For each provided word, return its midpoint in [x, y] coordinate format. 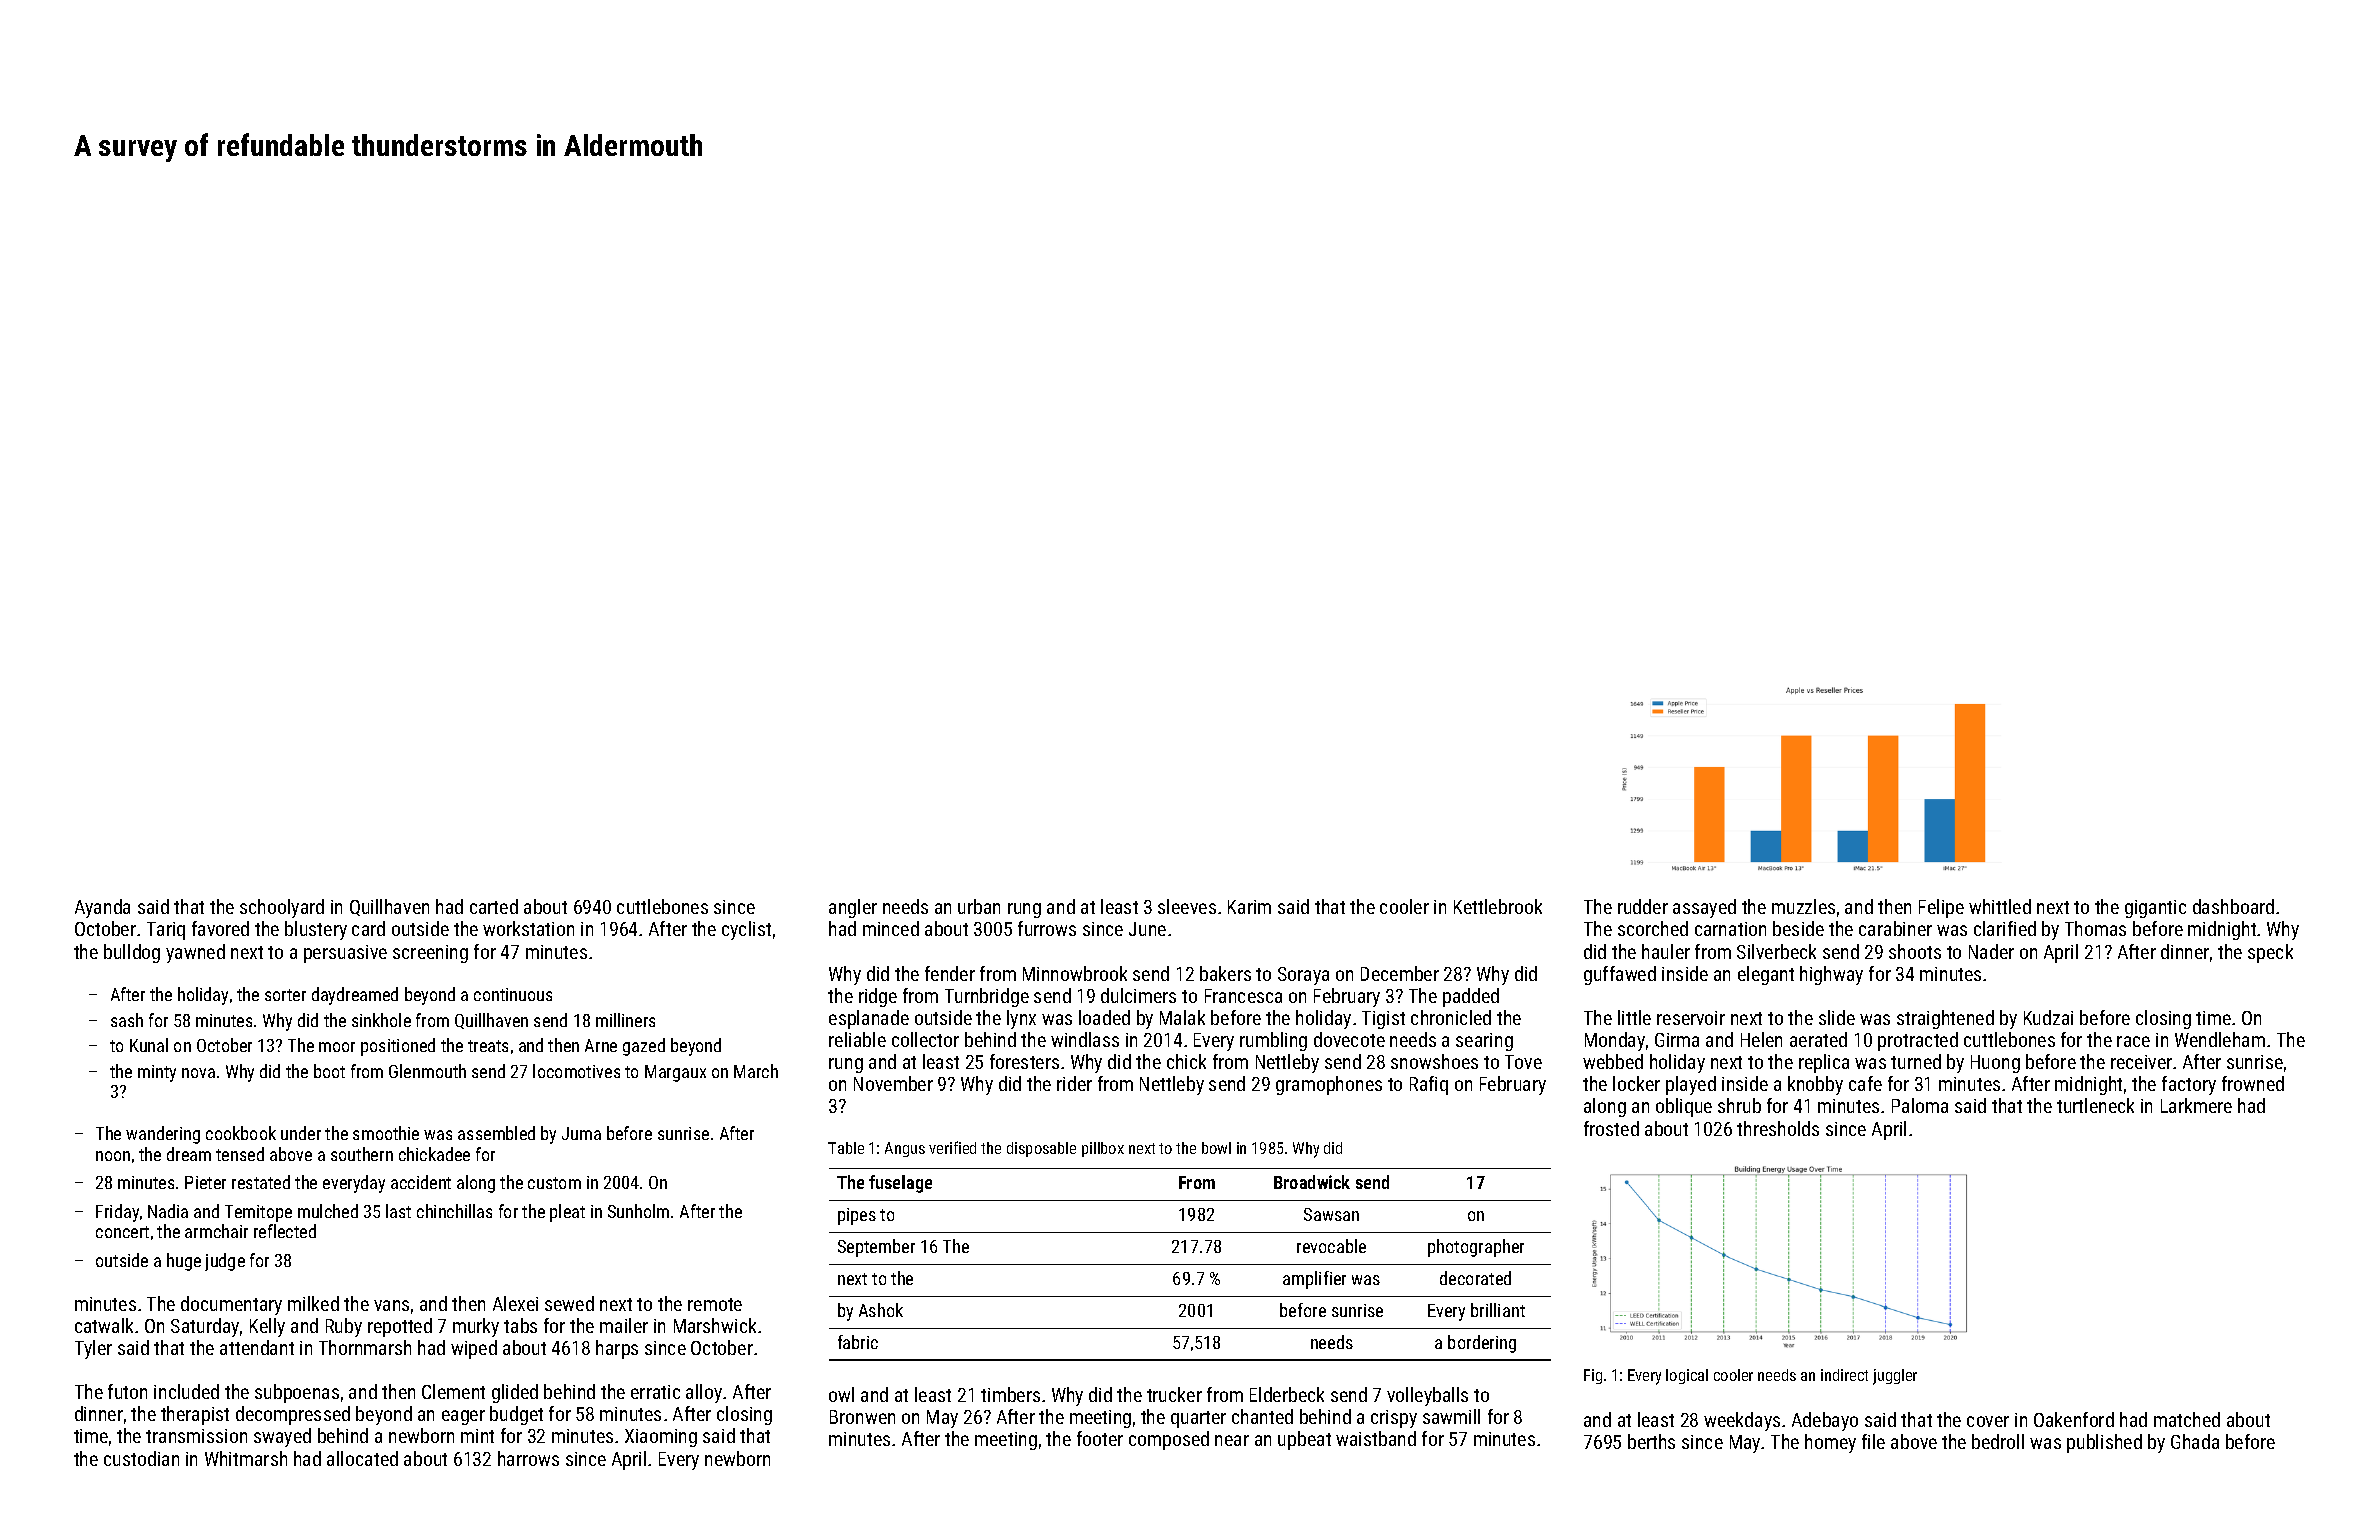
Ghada [2195, 1441]
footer [1100, 1438]
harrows [528, 1458]
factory [2189, 1085]
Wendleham [2220, 1039]
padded [1471, 997]
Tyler [93, 1349]
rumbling [1273, 1041]
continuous [513, 994]
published [2104, 1443]
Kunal [149, 1045]
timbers [1010, 1394]
